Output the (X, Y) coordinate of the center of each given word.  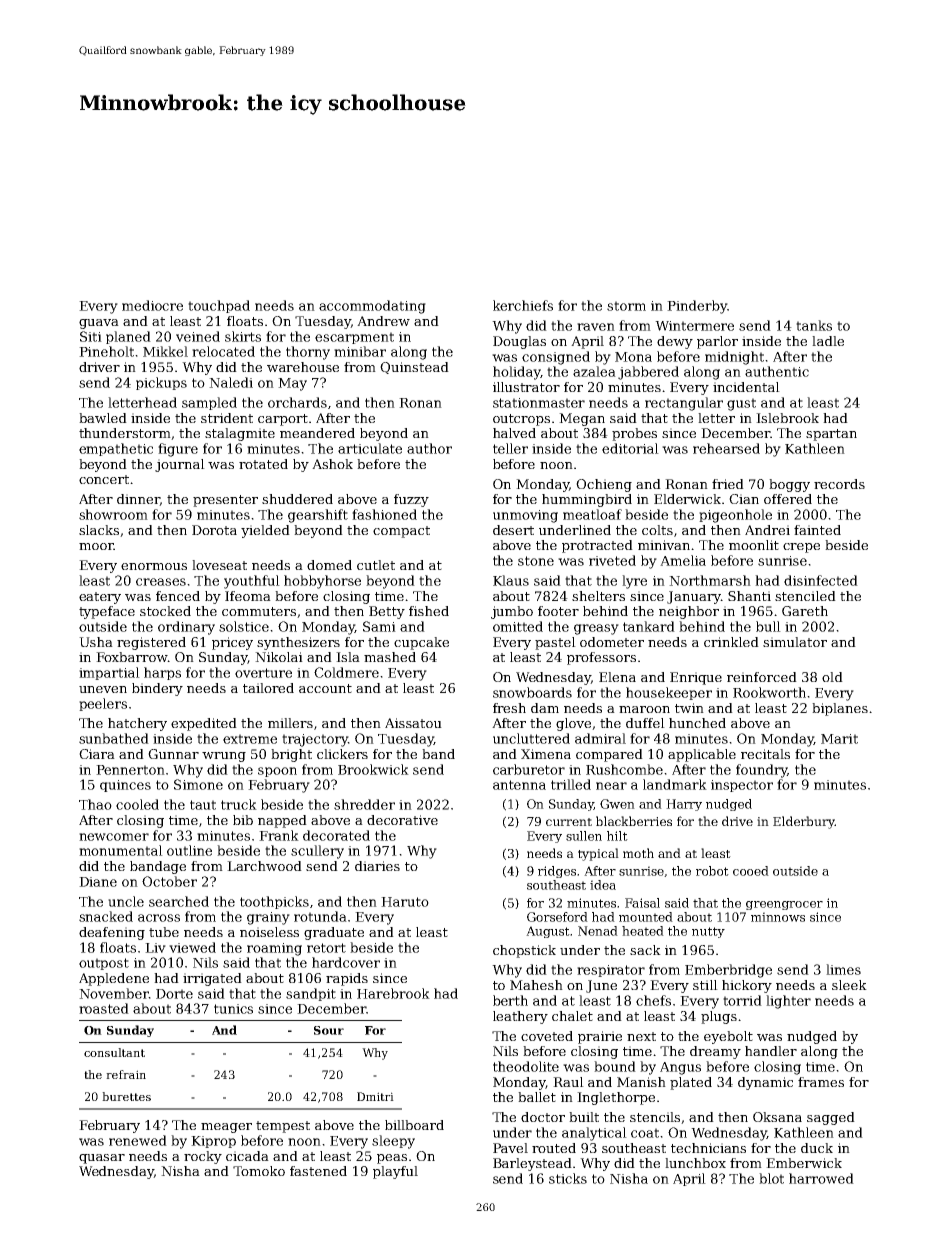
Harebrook (393, 993)
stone (536, 561)
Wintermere (694, 326)
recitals (765, 754)
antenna (519, 785)
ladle (828, 341)
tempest (283, 1127)
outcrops (521, 420)
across (159, 918)
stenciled (805, 596)
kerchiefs (523, 305)
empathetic (116, 449)
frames (821, 1082)
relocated (223, 351)
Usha (96, 642)
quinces (125, 786)
